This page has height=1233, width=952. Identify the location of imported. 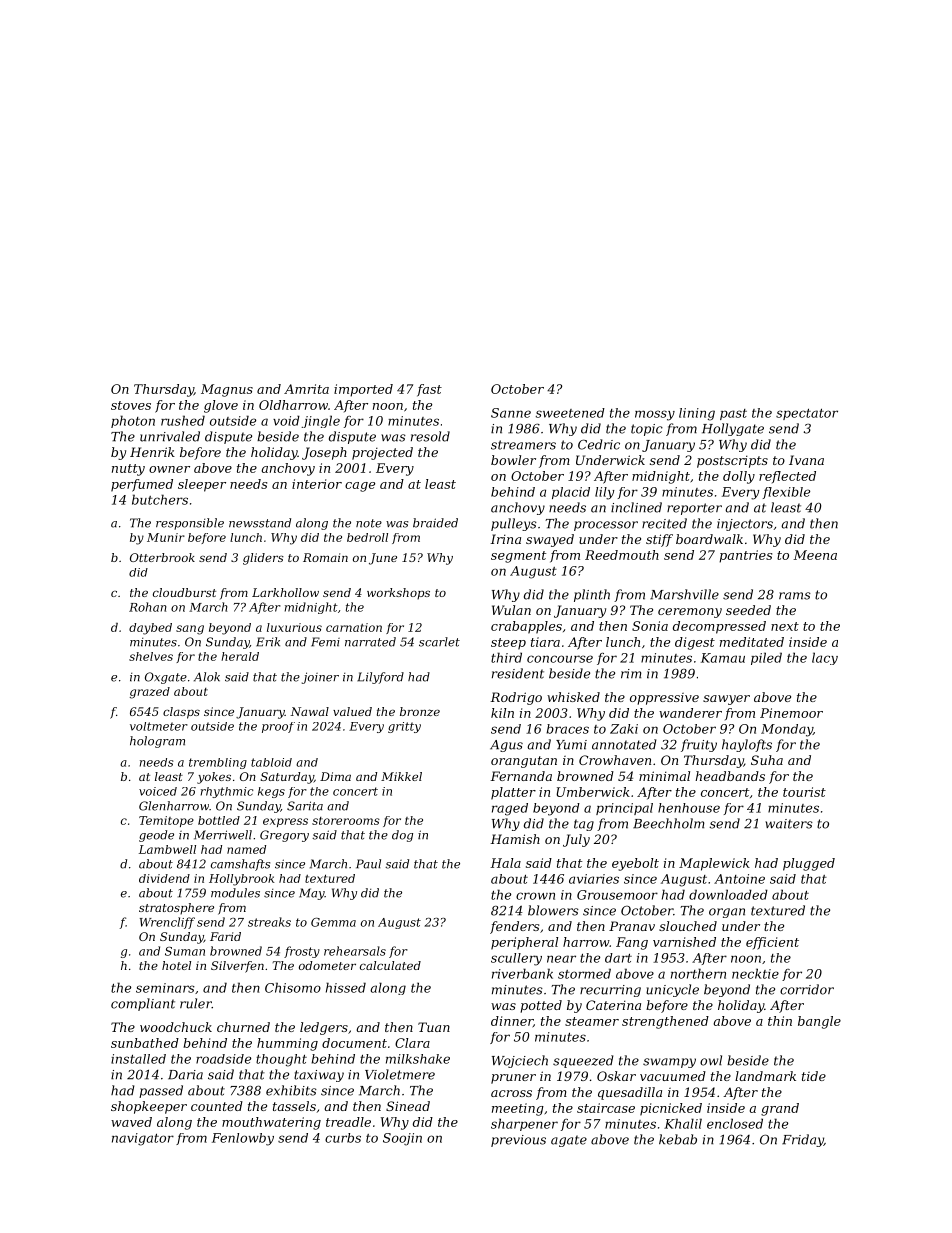
(363, 390).
